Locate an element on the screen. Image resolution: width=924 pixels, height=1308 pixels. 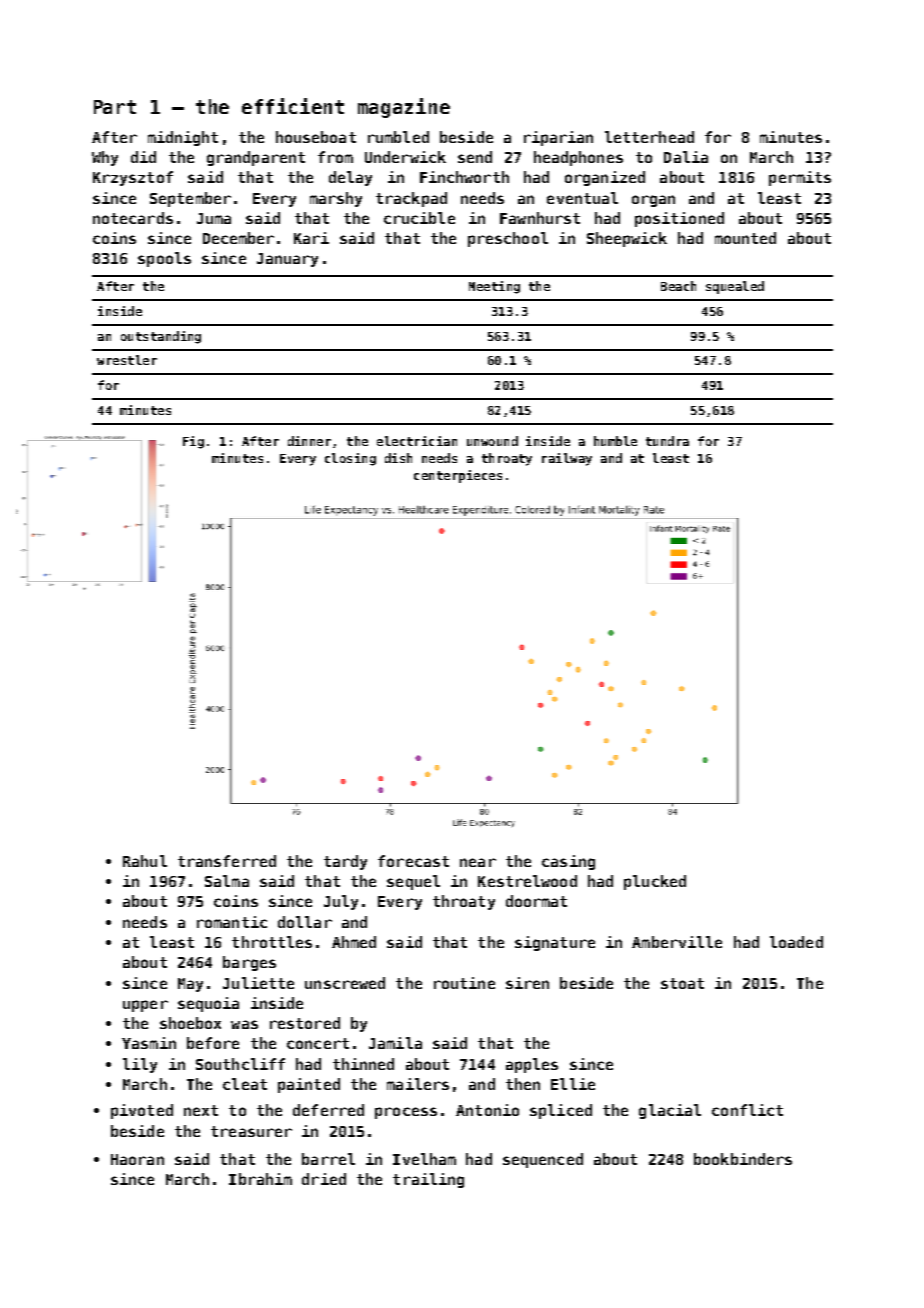
mounted is located at coordinates (745, 238).
